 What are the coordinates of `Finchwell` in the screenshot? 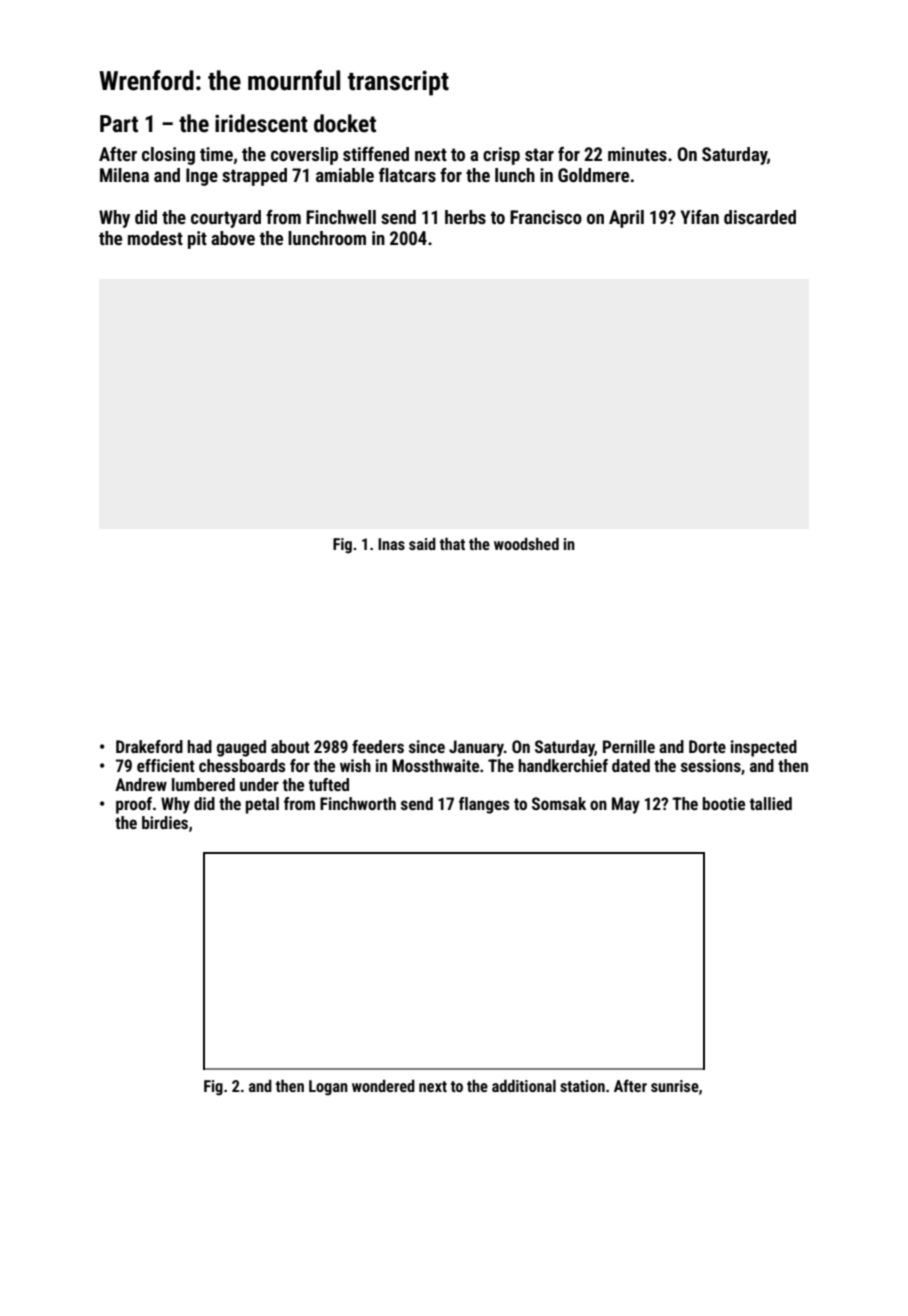 It's located at (341, 217).
